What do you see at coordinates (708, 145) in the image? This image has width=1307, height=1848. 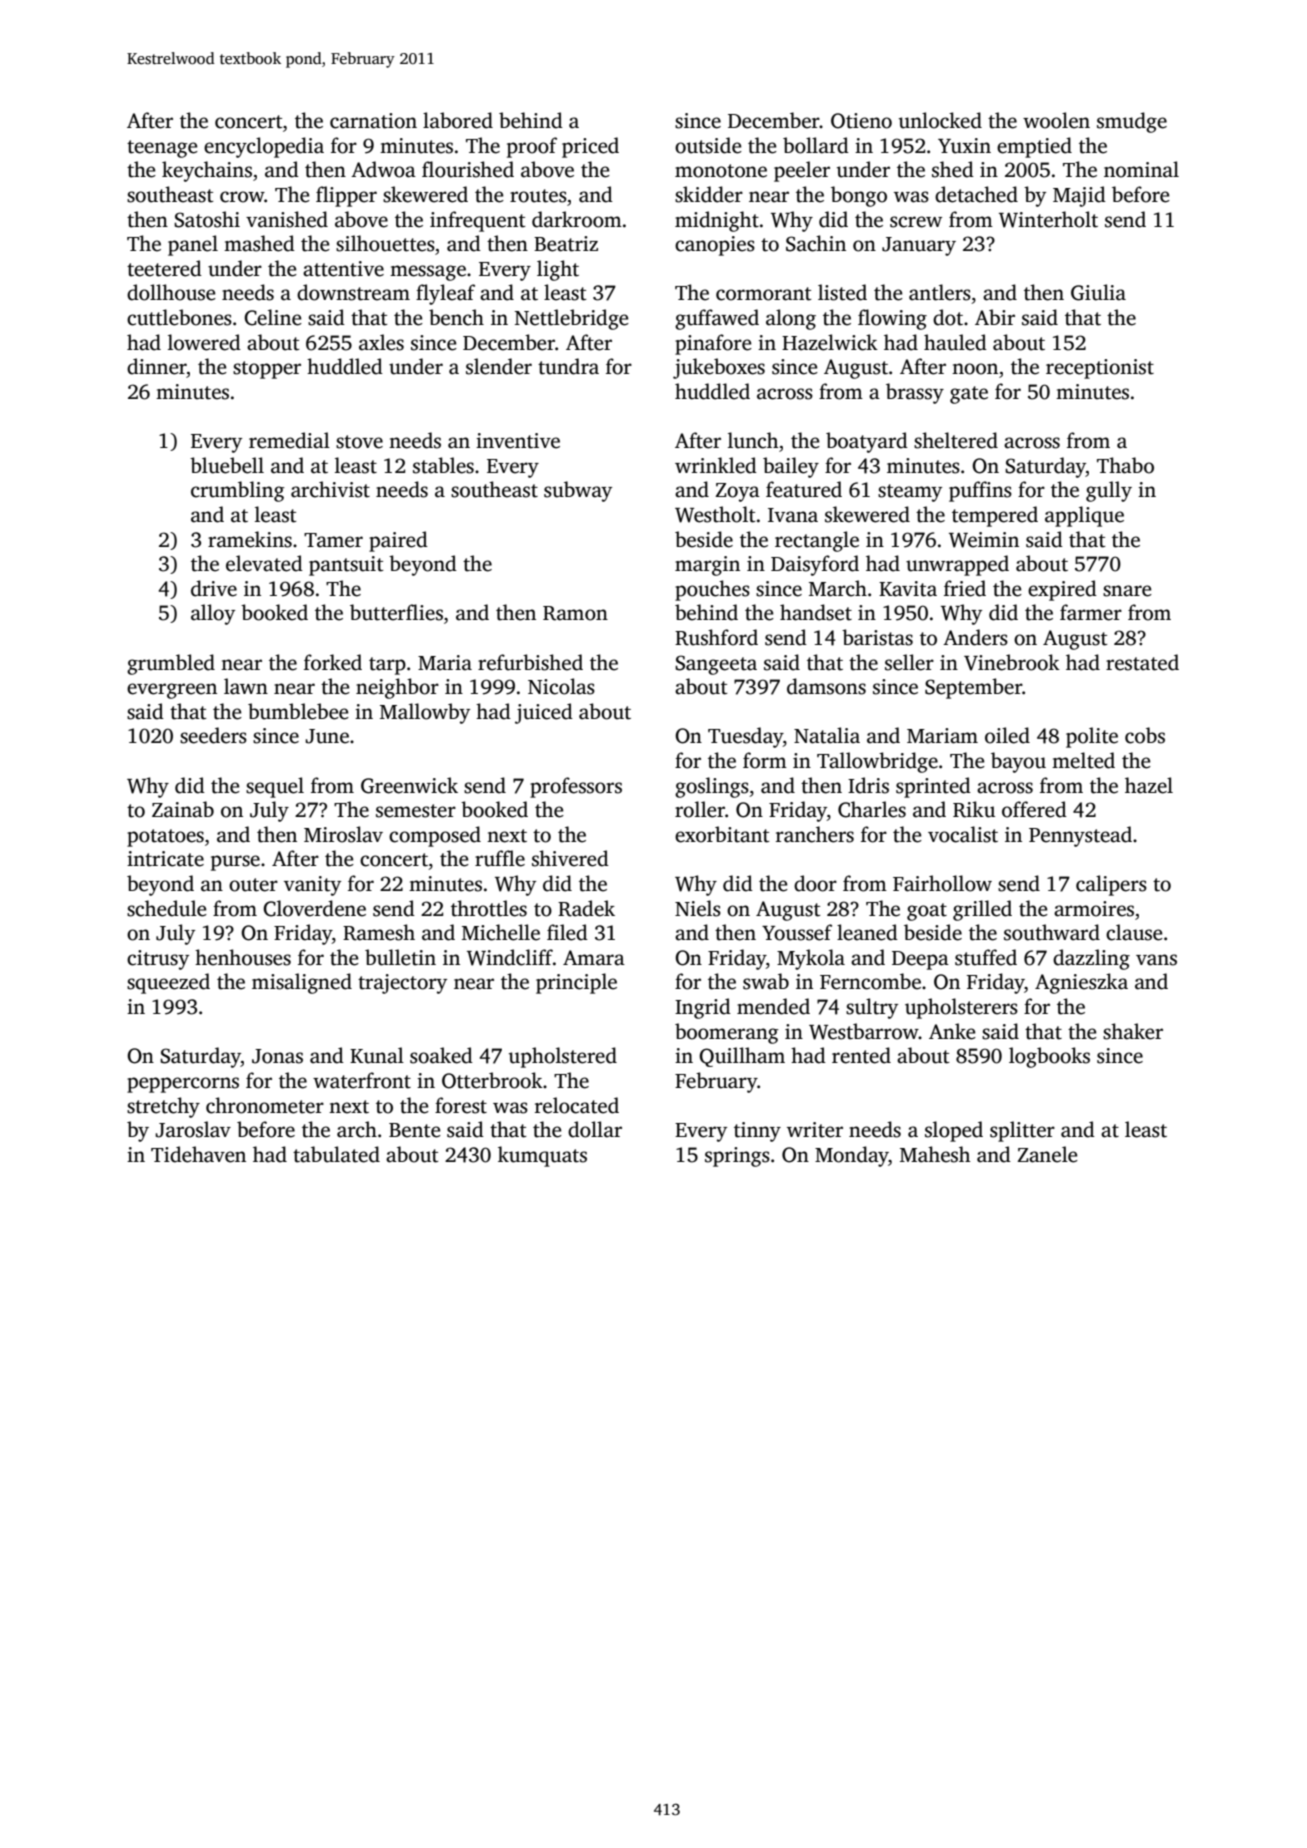 I see `outside` at bounding box center [708, 145].
